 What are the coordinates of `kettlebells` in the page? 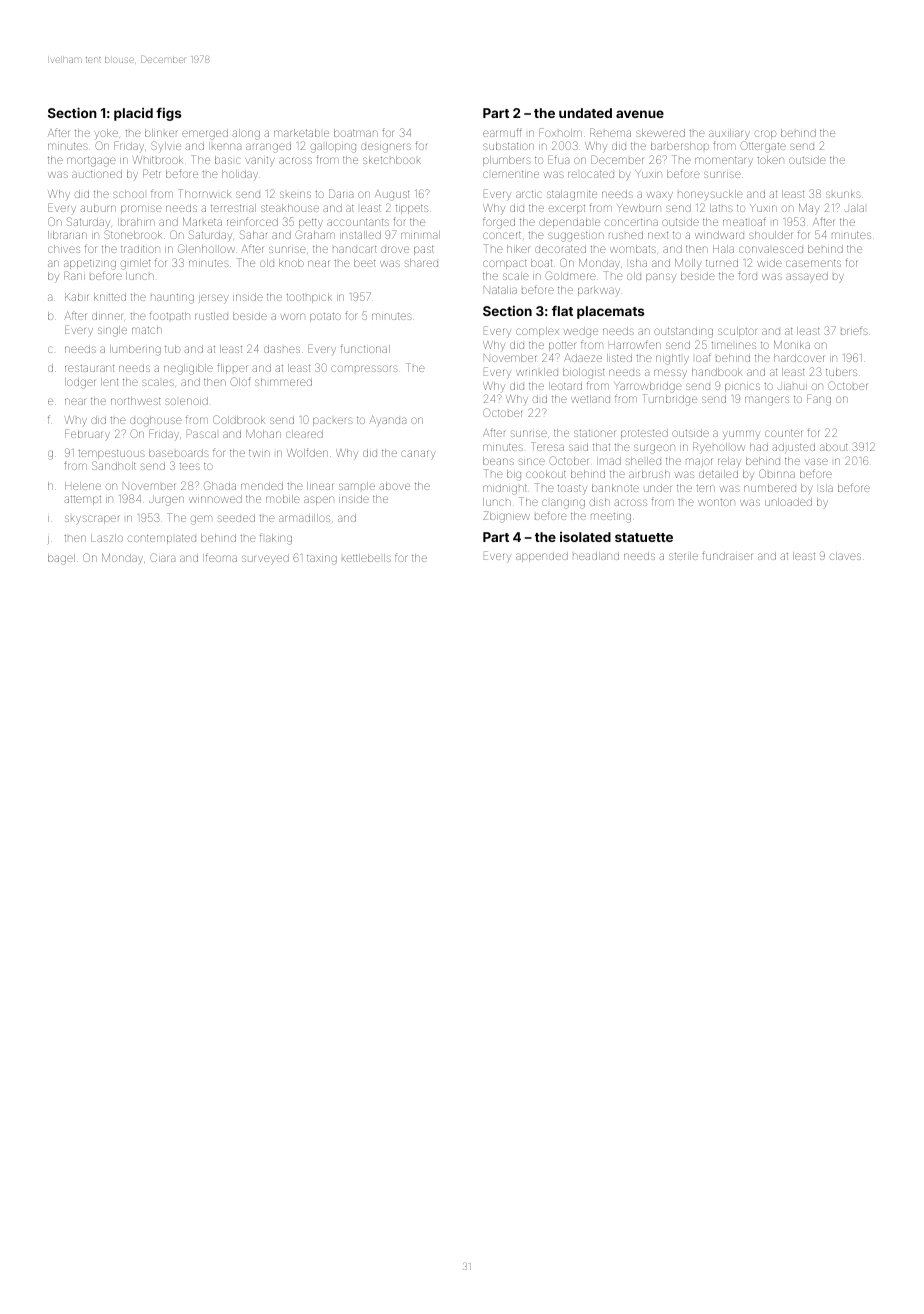 It's located at (366, 558).
